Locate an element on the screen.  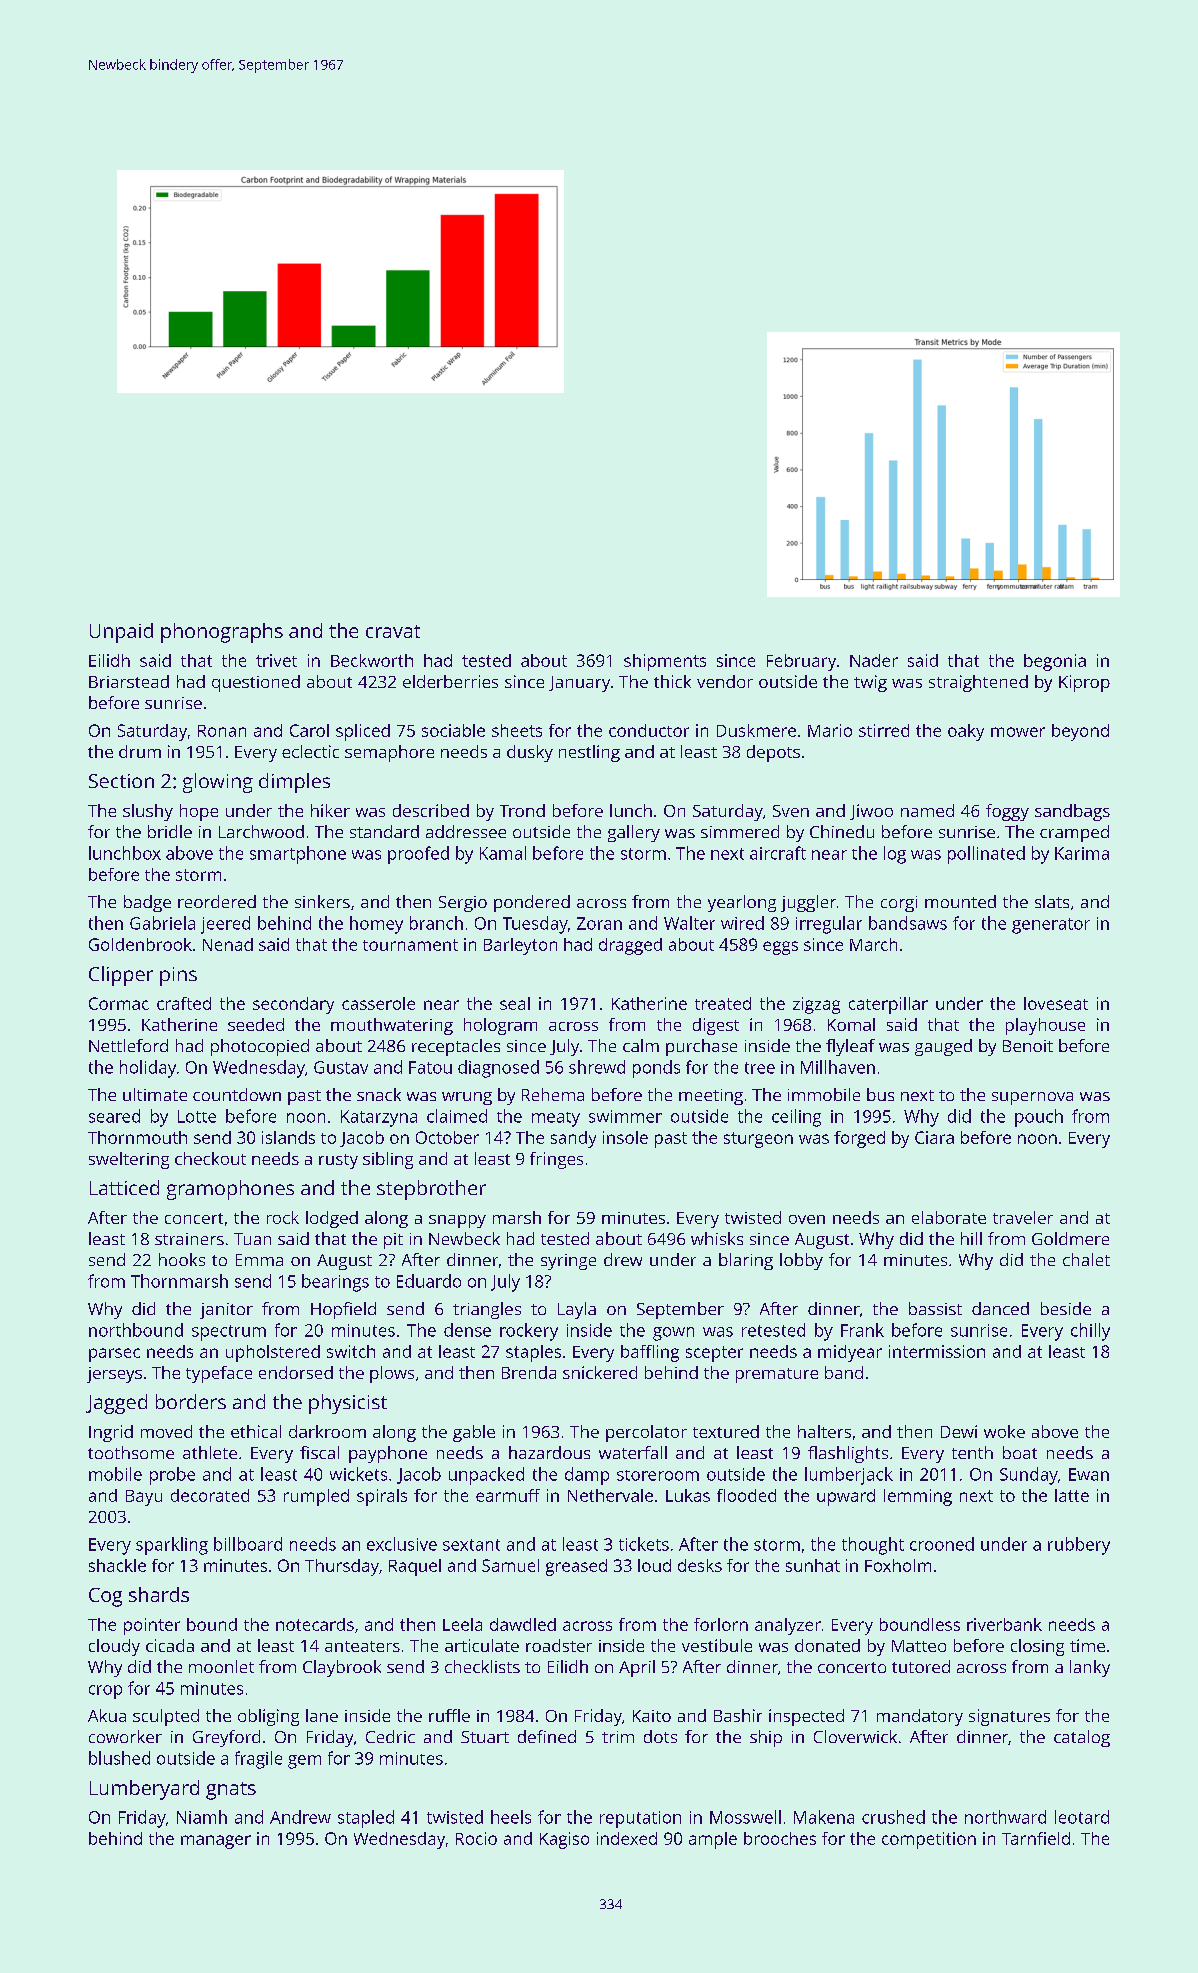
begonia is located at coordinates (1055, 662).
